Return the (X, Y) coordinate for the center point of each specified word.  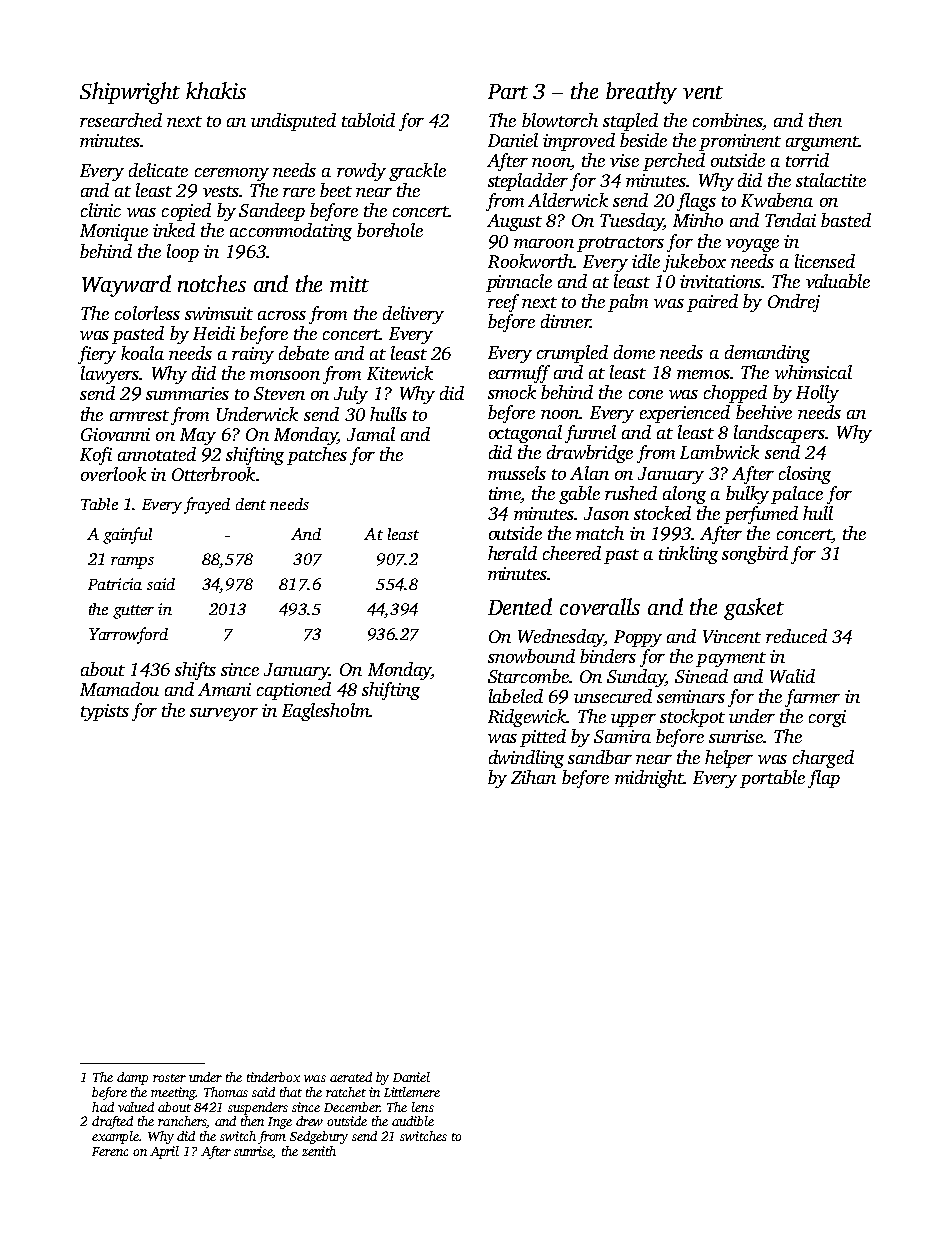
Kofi (96, 456)
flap (824, 779)
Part (508, 91)
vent (703, 92)
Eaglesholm (325, 712)
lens (423, 1107)
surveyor (224, 714)
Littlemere (412, 1092)
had (103, 1107)
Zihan (533, 777)
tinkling (688, 555)
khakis (216, 90)
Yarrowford (128, 635)
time (504, 493)
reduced (796, 636)
